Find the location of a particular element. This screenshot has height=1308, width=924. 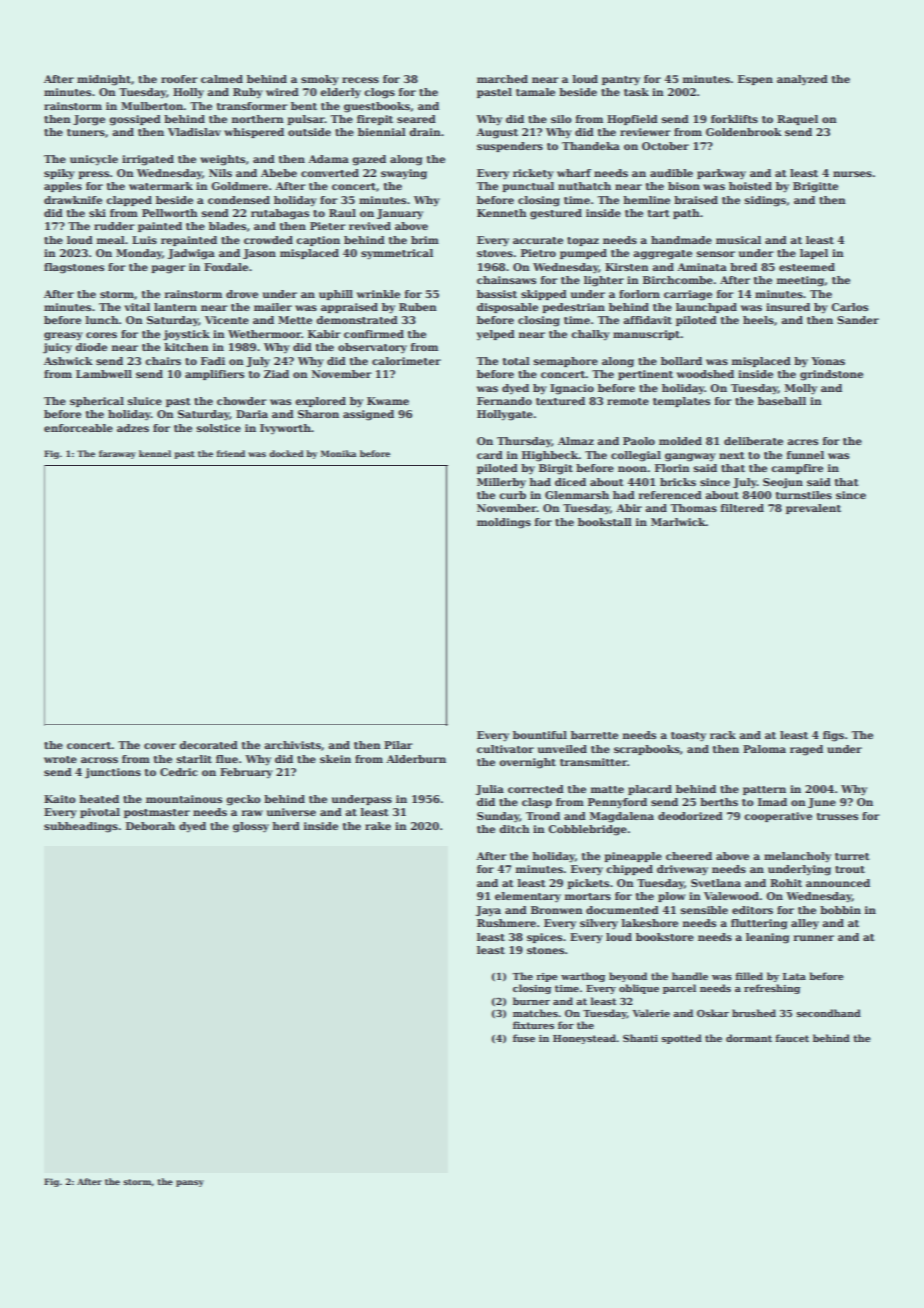

dormant is located at coordinates (749, 1038).
